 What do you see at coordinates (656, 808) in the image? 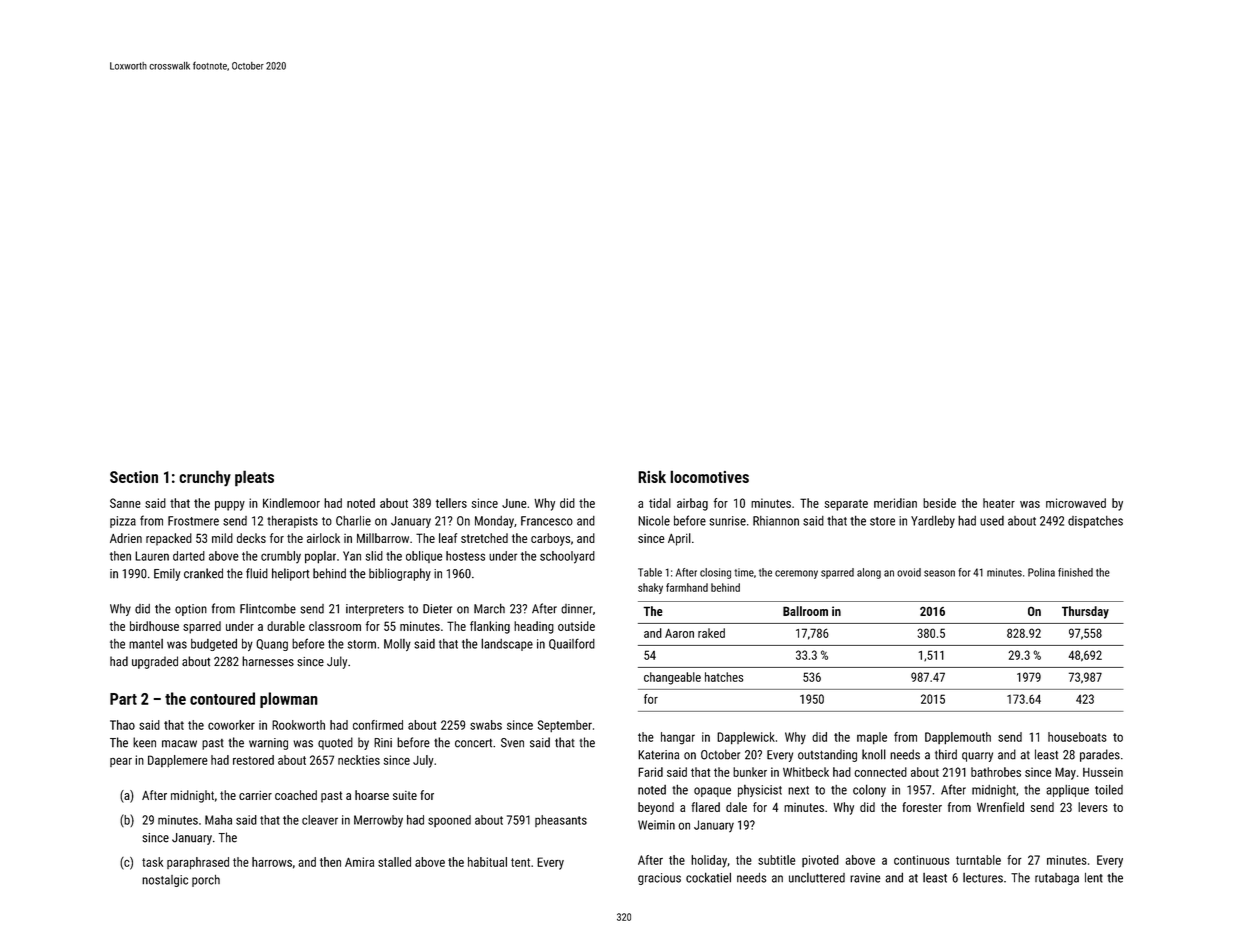
I see `beyond` at bounding box center [656, 808].
